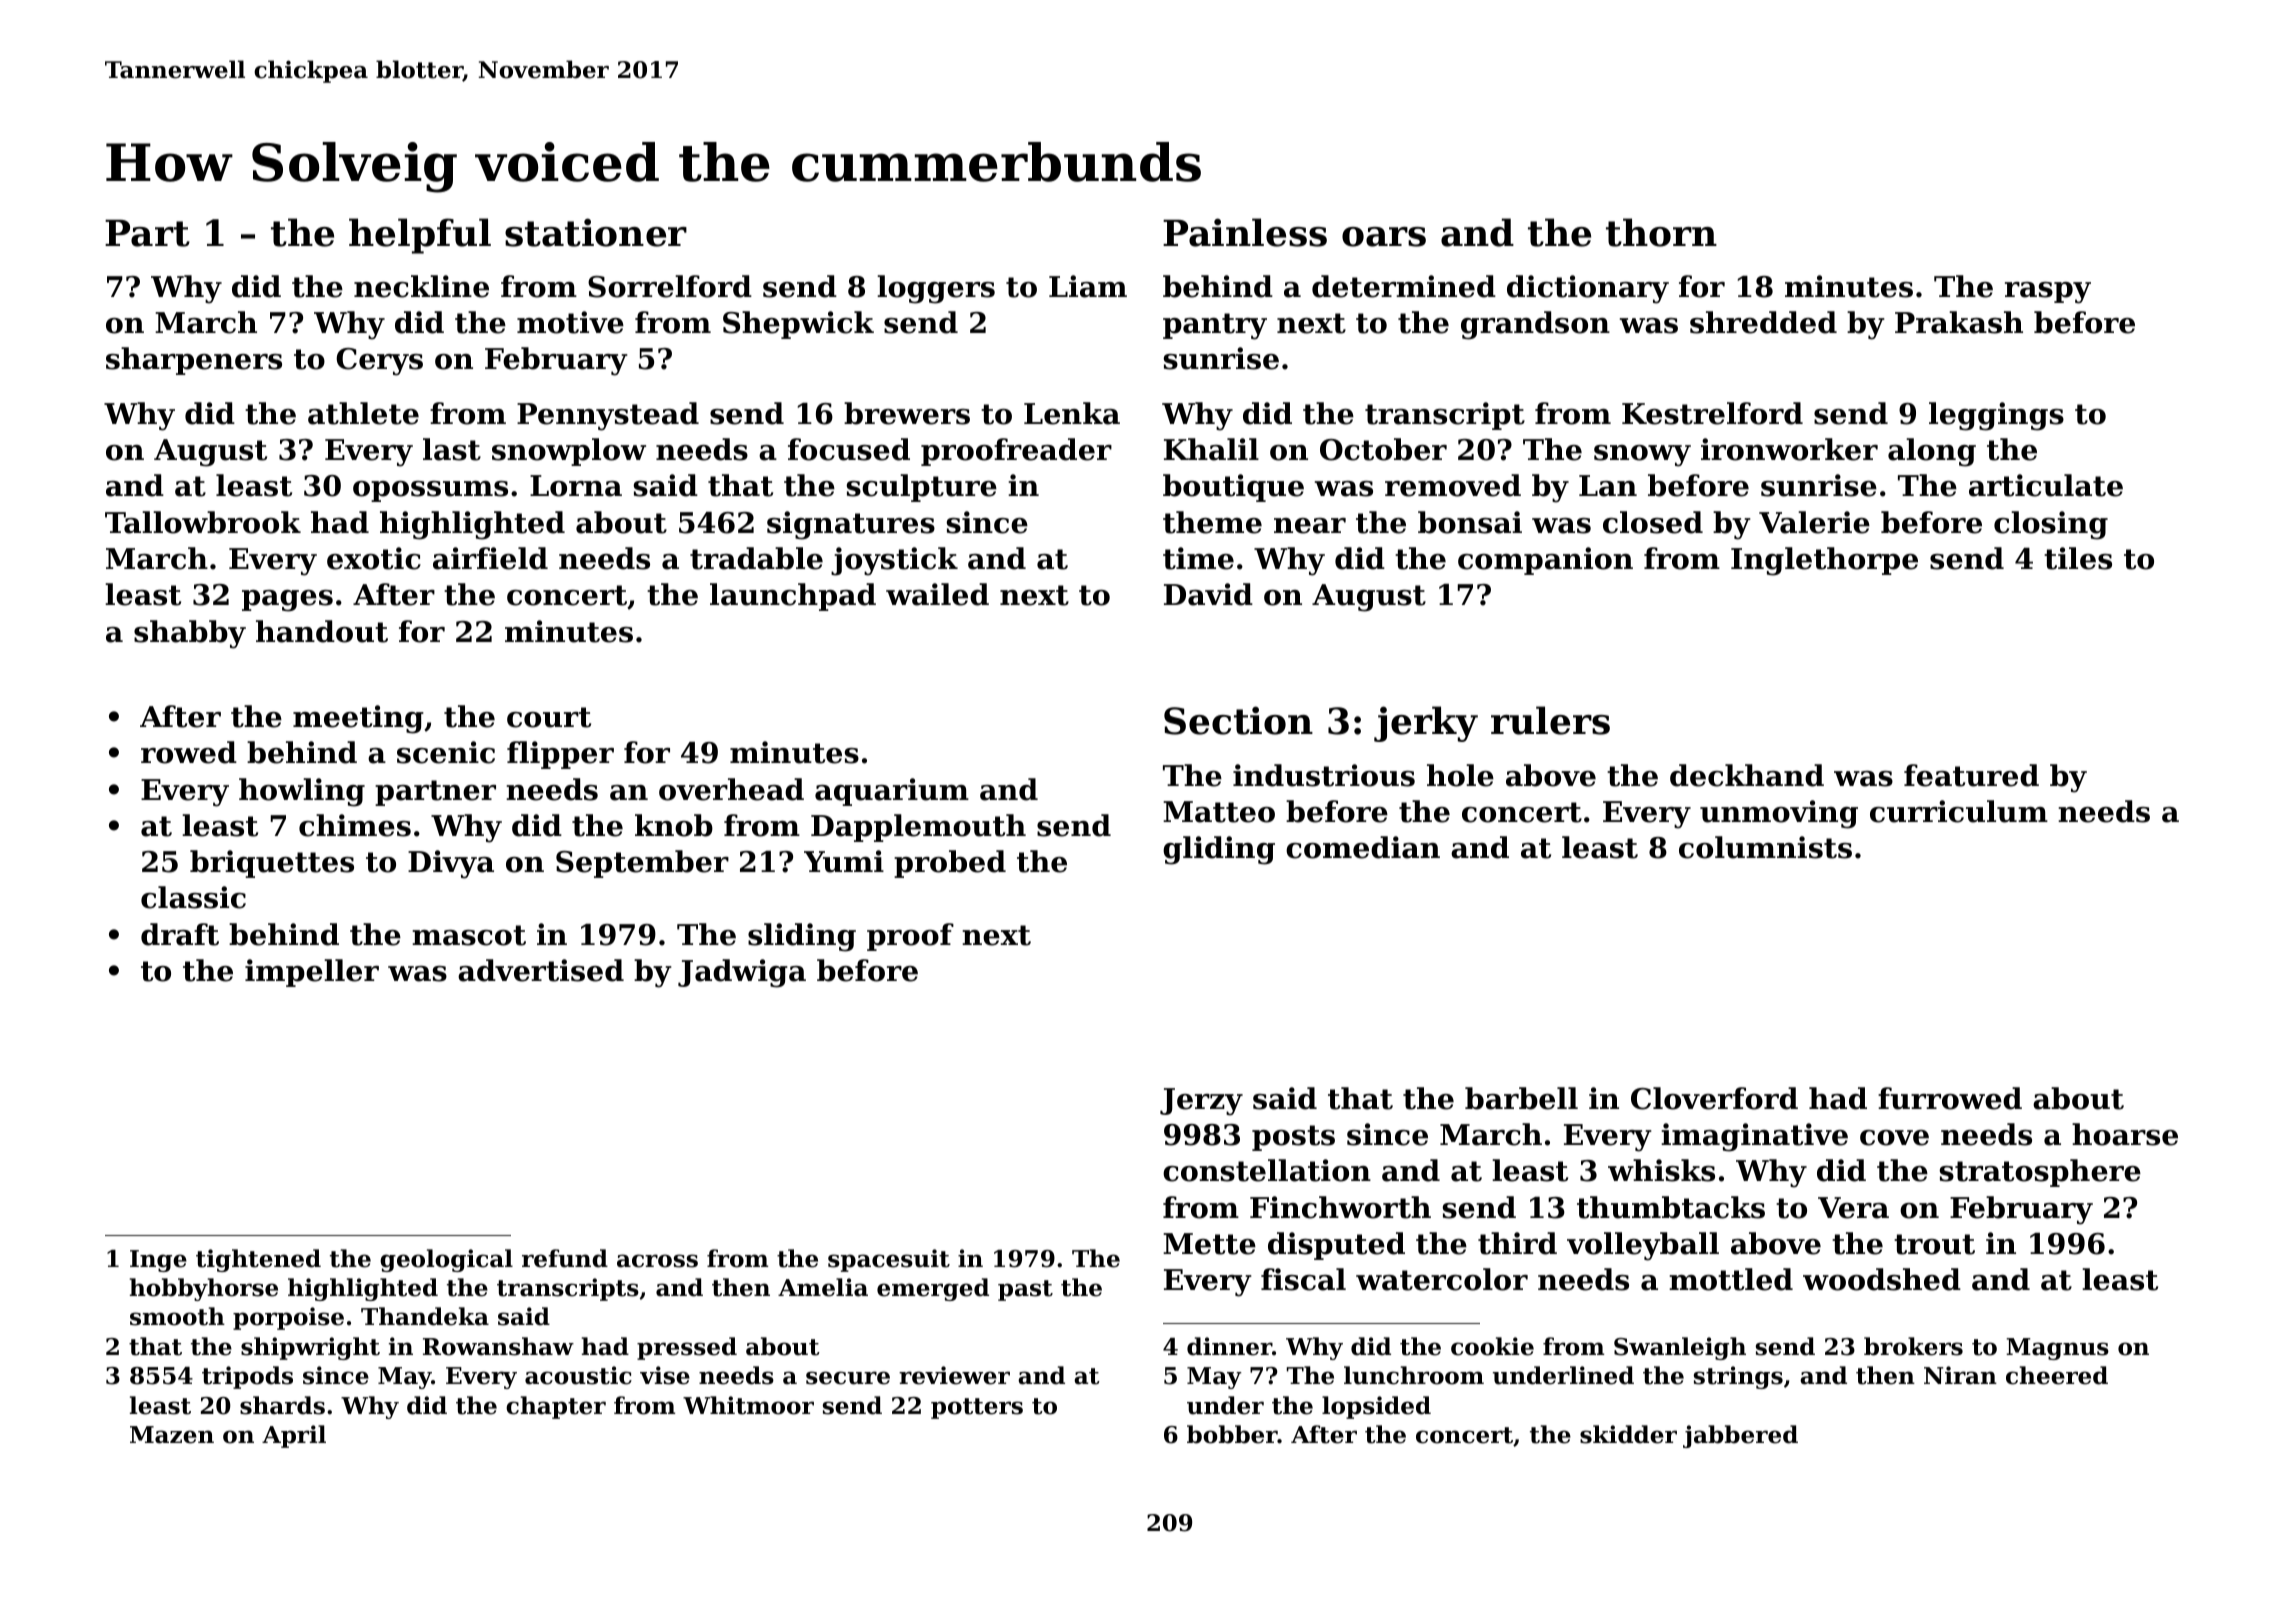 The height and width of the screenshot is (1620, 2292). Describe the element at coordinates (1740, 1436) in the screenshot. I see `jabbered` at that location.
